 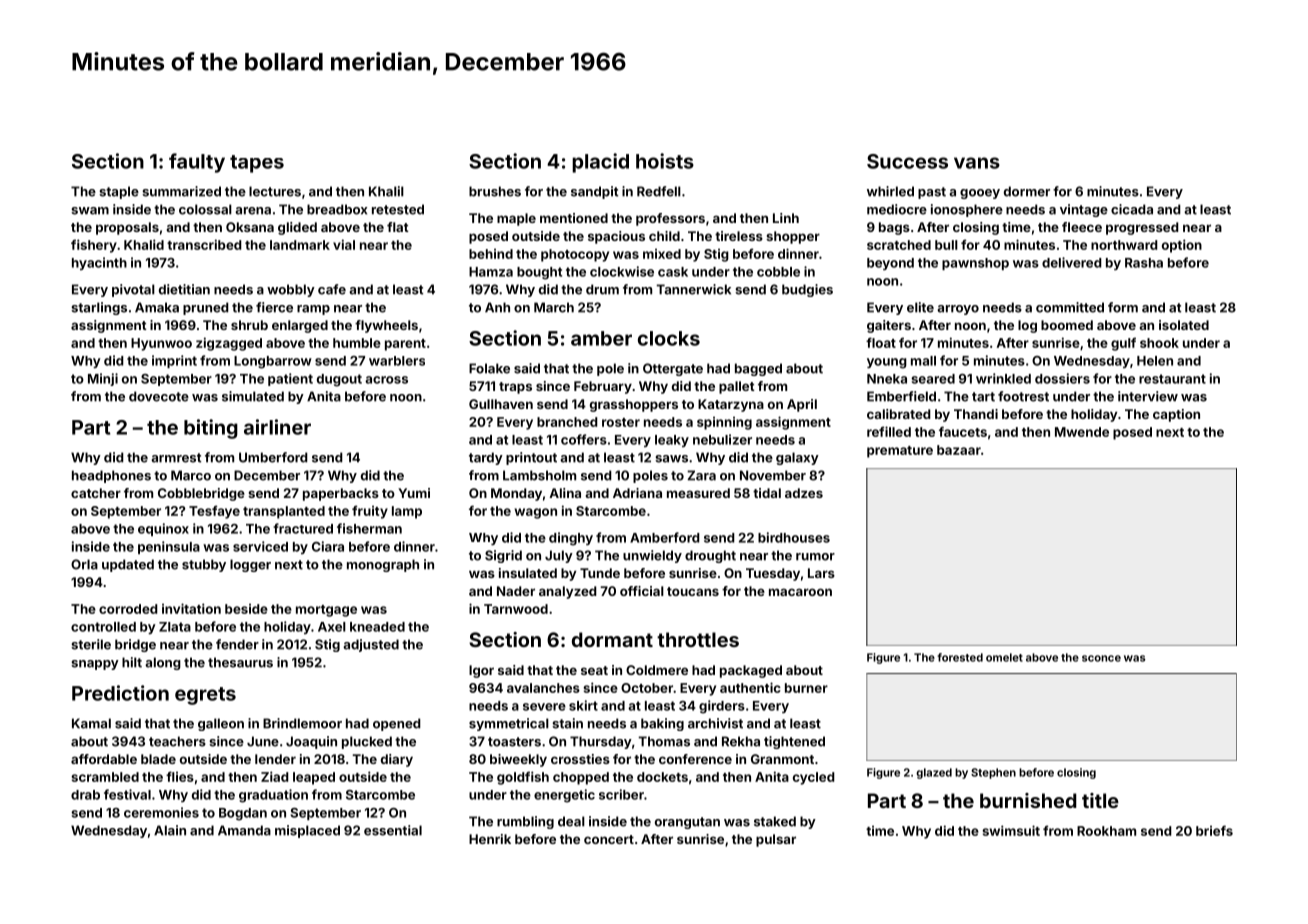 What do you see at coordinates (535, 513) in the page?
I see `wagon` at bounding box center [535, 513].
